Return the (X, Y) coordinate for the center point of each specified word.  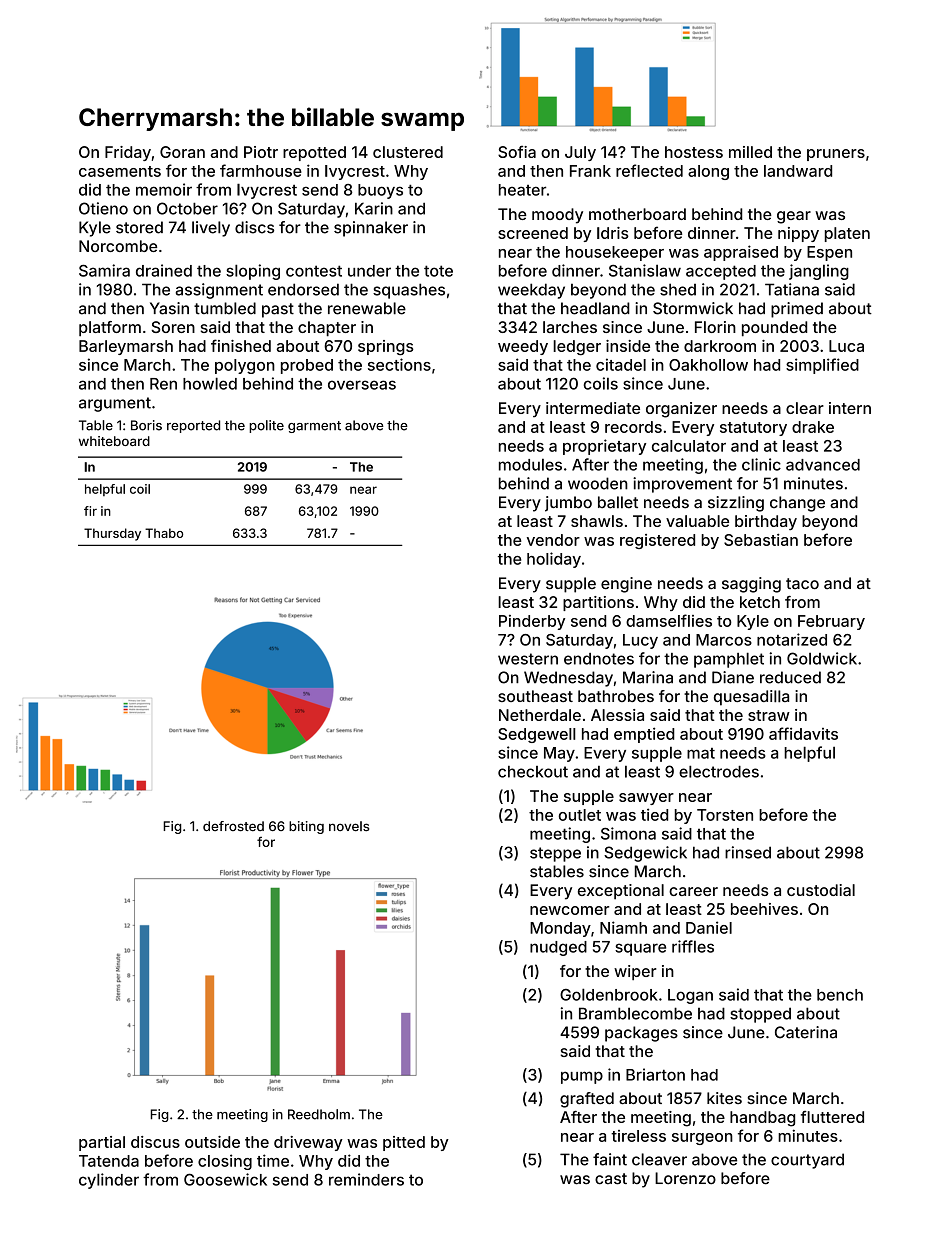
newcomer (569, 910)
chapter (327, 329)
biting (306, 827)
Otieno (103, 208)
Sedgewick (645, 854)
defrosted (233, 826)
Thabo (164, 533)
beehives (764, 909)
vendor (553, 540)
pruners (836, 155)
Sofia (517, 152)
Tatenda (109, 1161)
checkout (533, 772)
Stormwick (693, 308)
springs (386, 348)
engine (626, 585)
